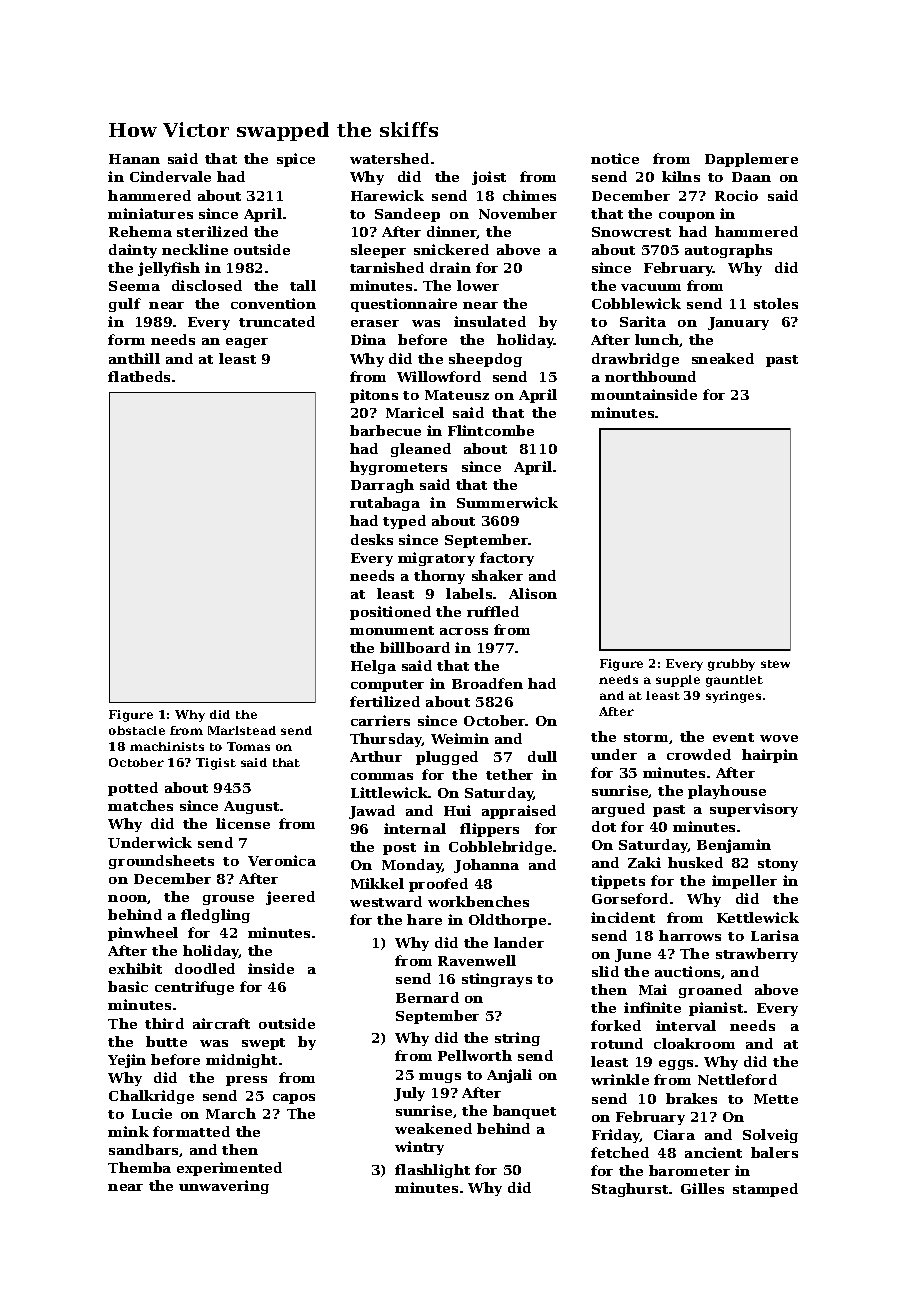 This screenshot has height=1316, width=908. Describe the element at coordinates (702, 1188) in the screenshot. I see `Gilles` at that location.
